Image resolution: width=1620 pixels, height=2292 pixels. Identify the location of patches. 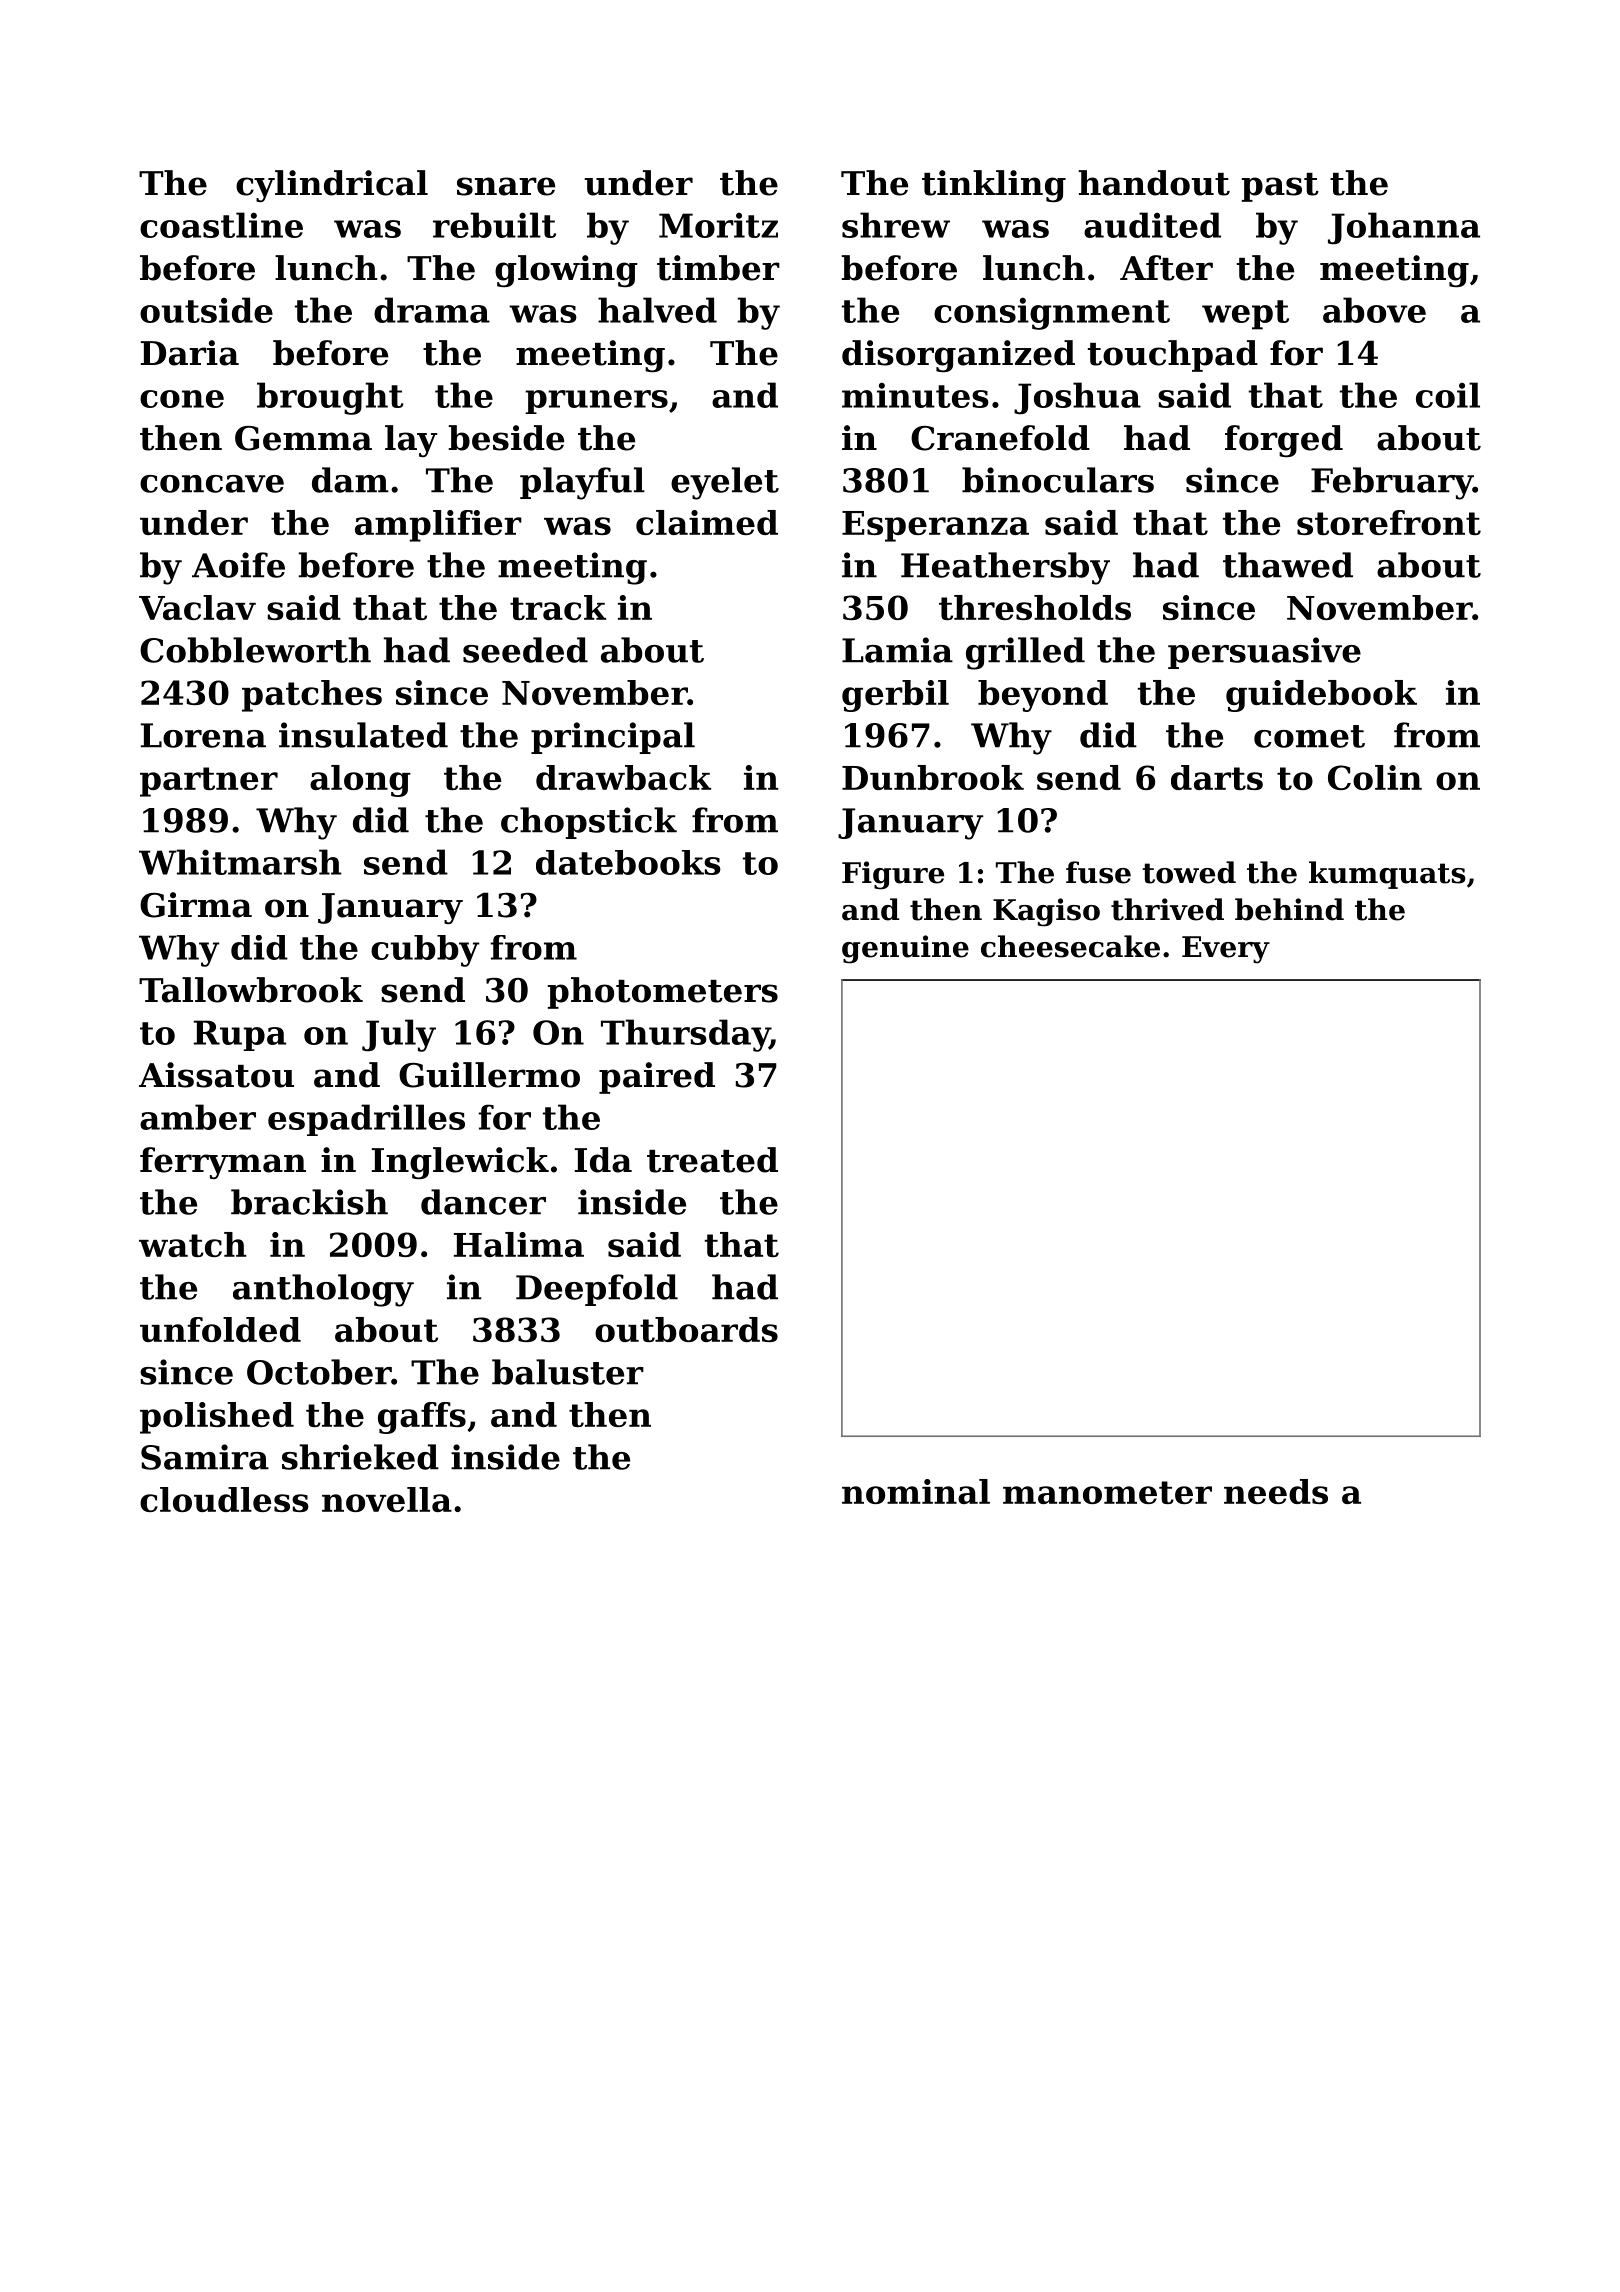
(312, 696).
